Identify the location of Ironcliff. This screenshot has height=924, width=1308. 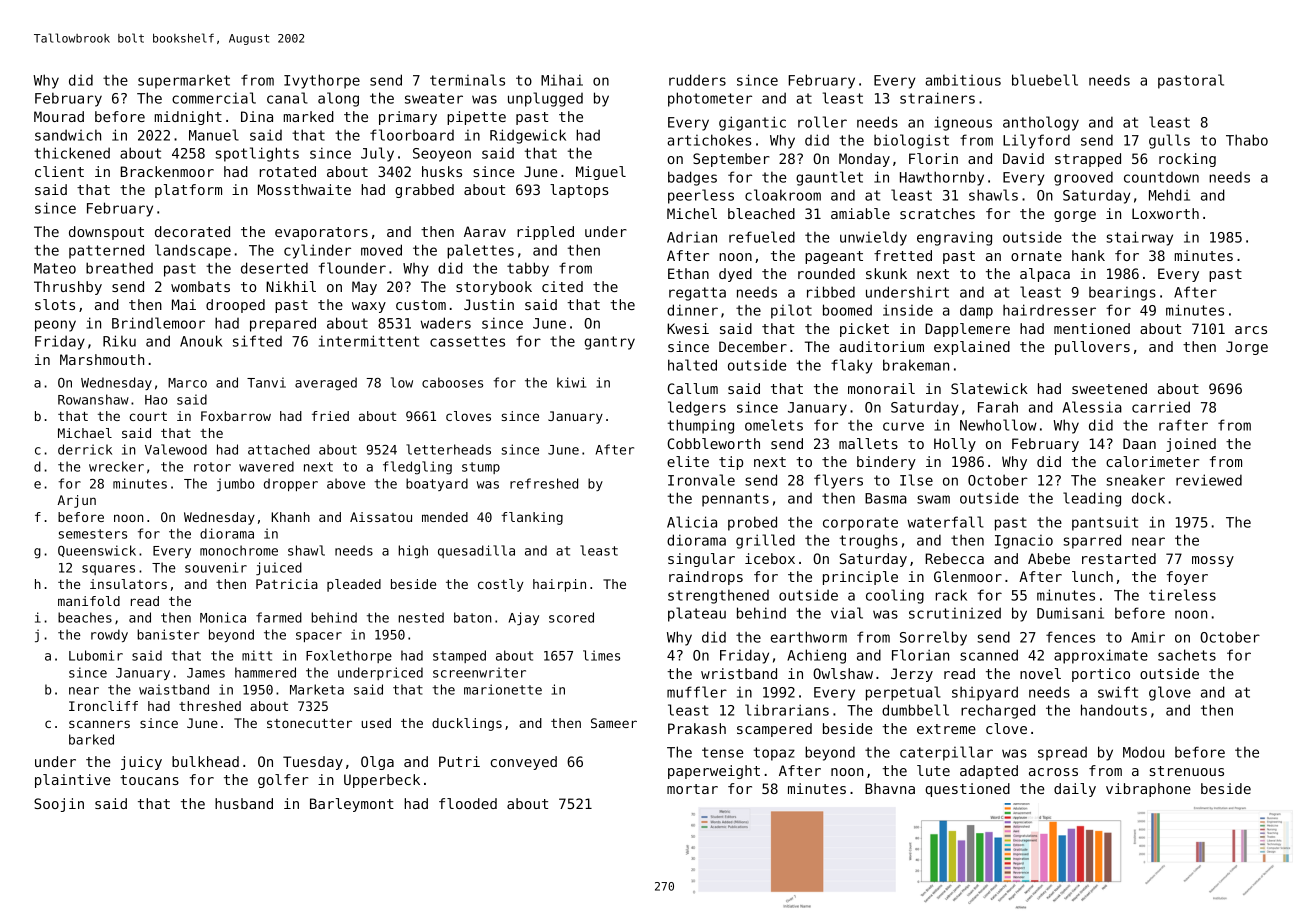
(103, 706).
